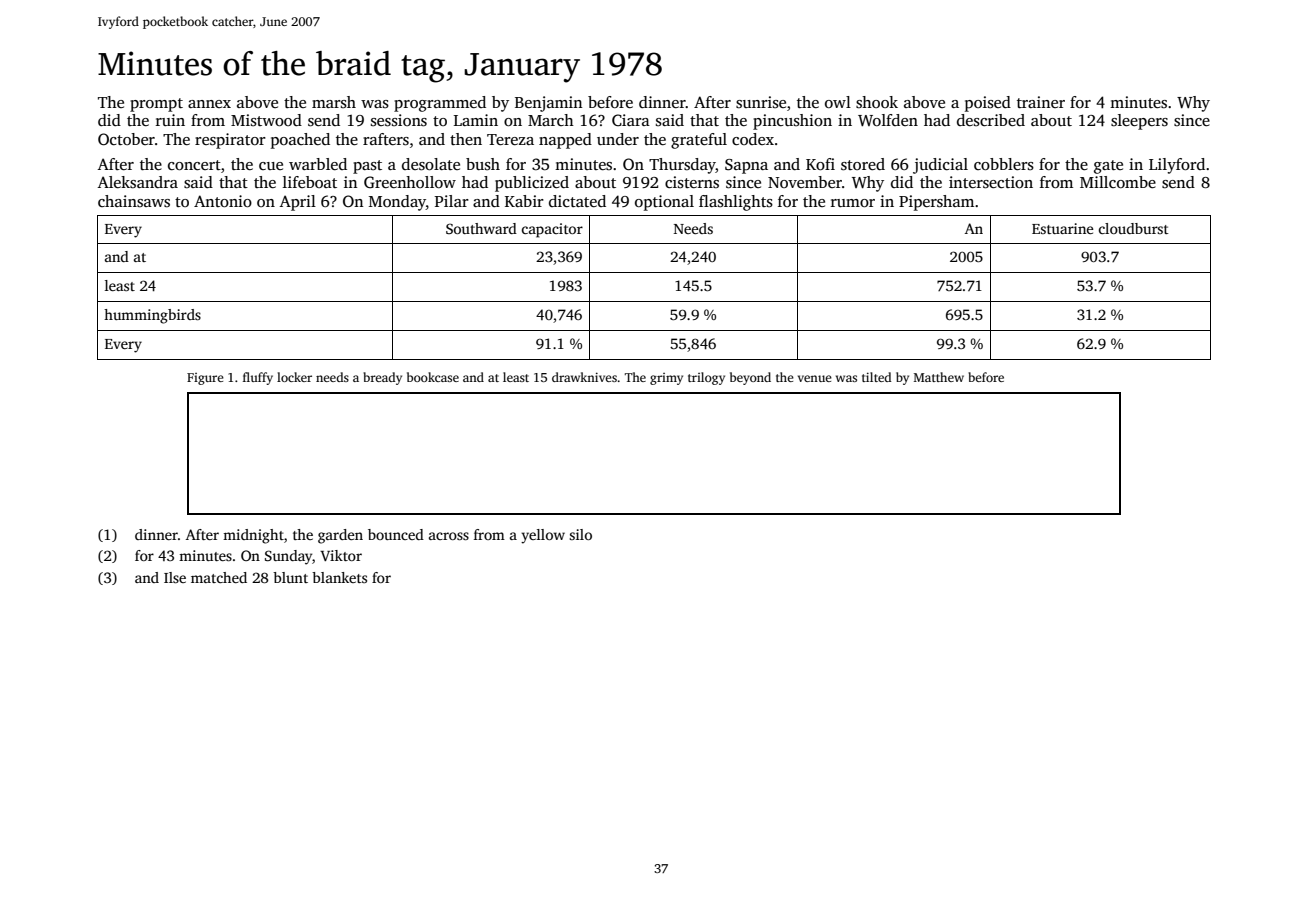 The image size is (1308, 924). I want to click on Matthew, so click(939, 377).
